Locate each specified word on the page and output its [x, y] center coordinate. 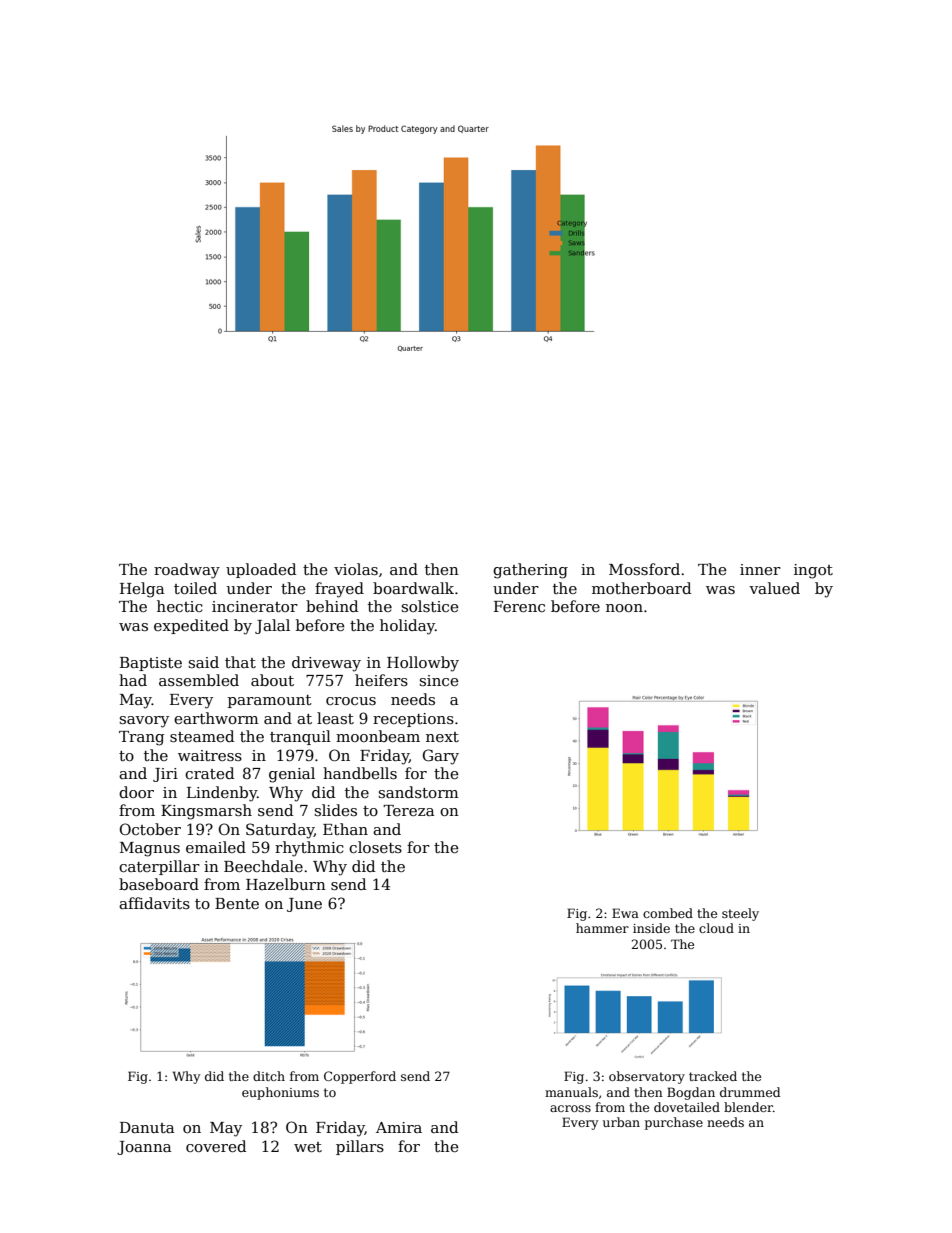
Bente [237, 903]
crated [209, 773]
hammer [602, 928]
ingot [813, 571]
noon [624, 608]
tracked [713, 1076]
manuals [571, 1092]
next [442, 737]
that [240, 662]
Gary [441, 757]
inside [651, 928]
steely [740, 914]
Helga [142, 590]
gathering [530, 571]
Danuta [147, 1127]
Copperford [360, 1077]
